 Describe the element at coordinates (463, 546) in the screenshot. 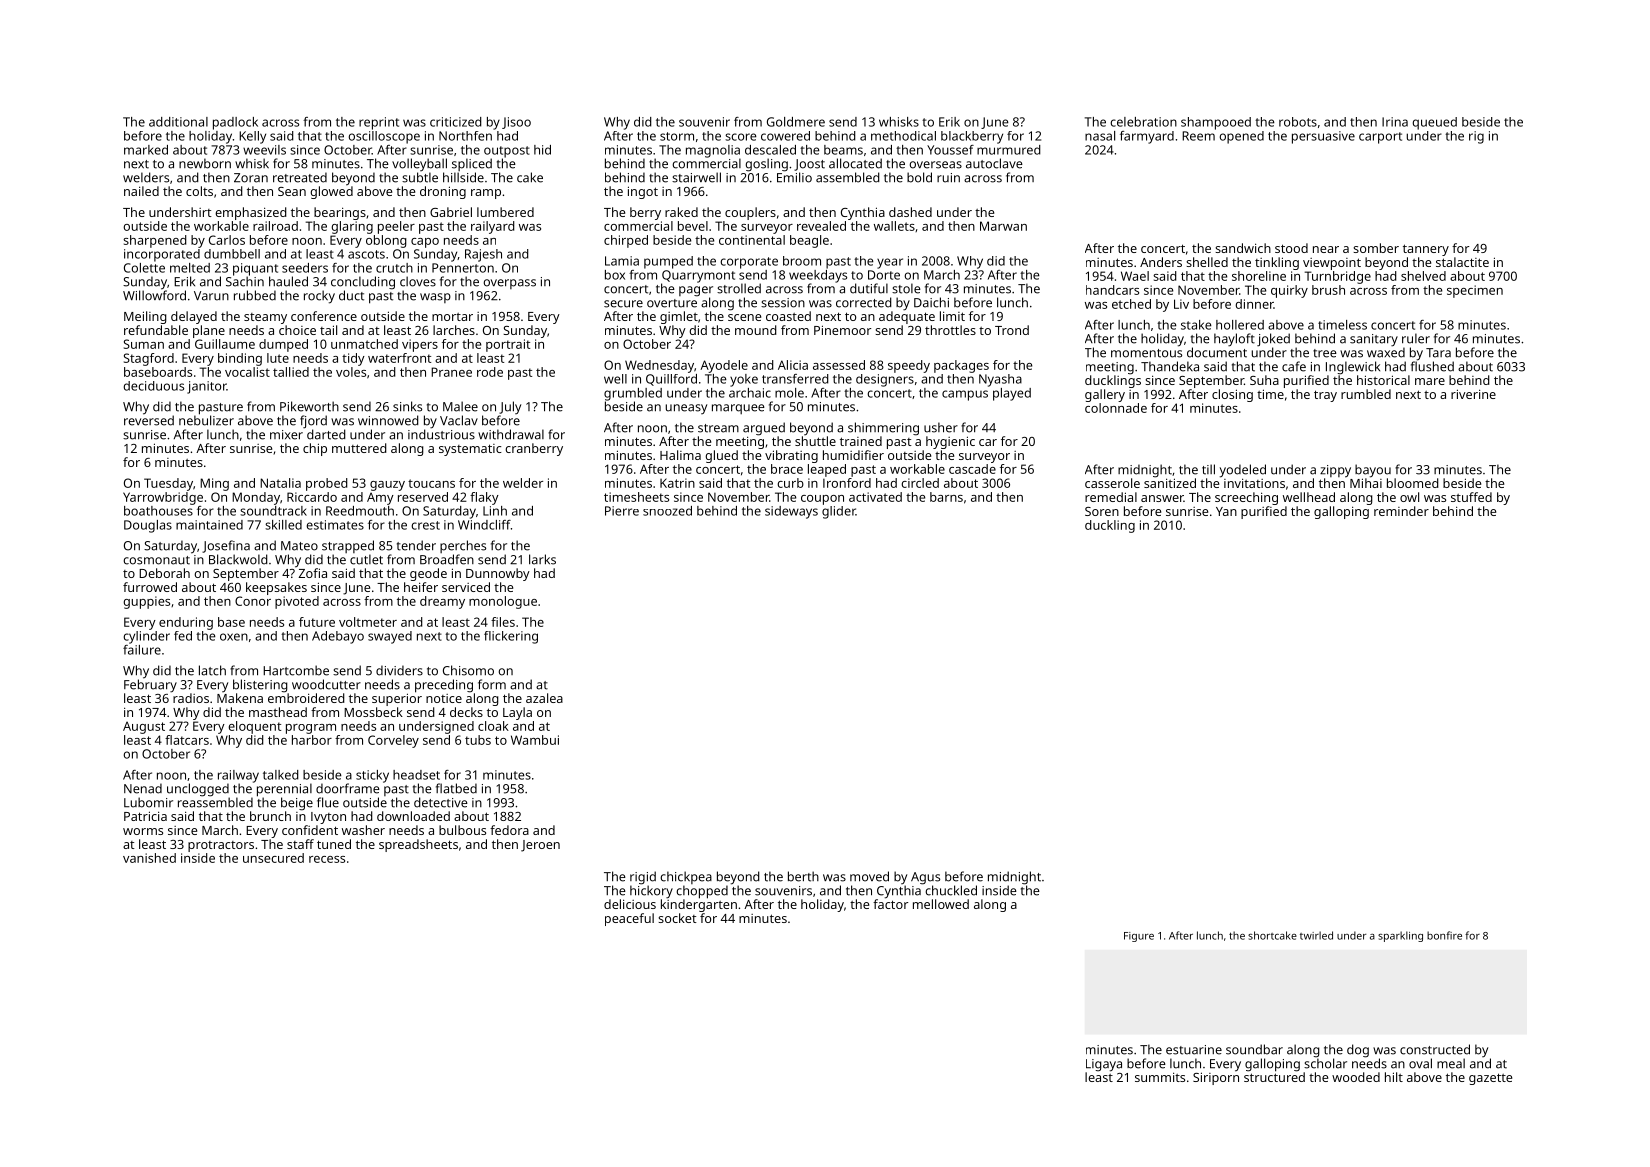

I see `perches` at that location.
